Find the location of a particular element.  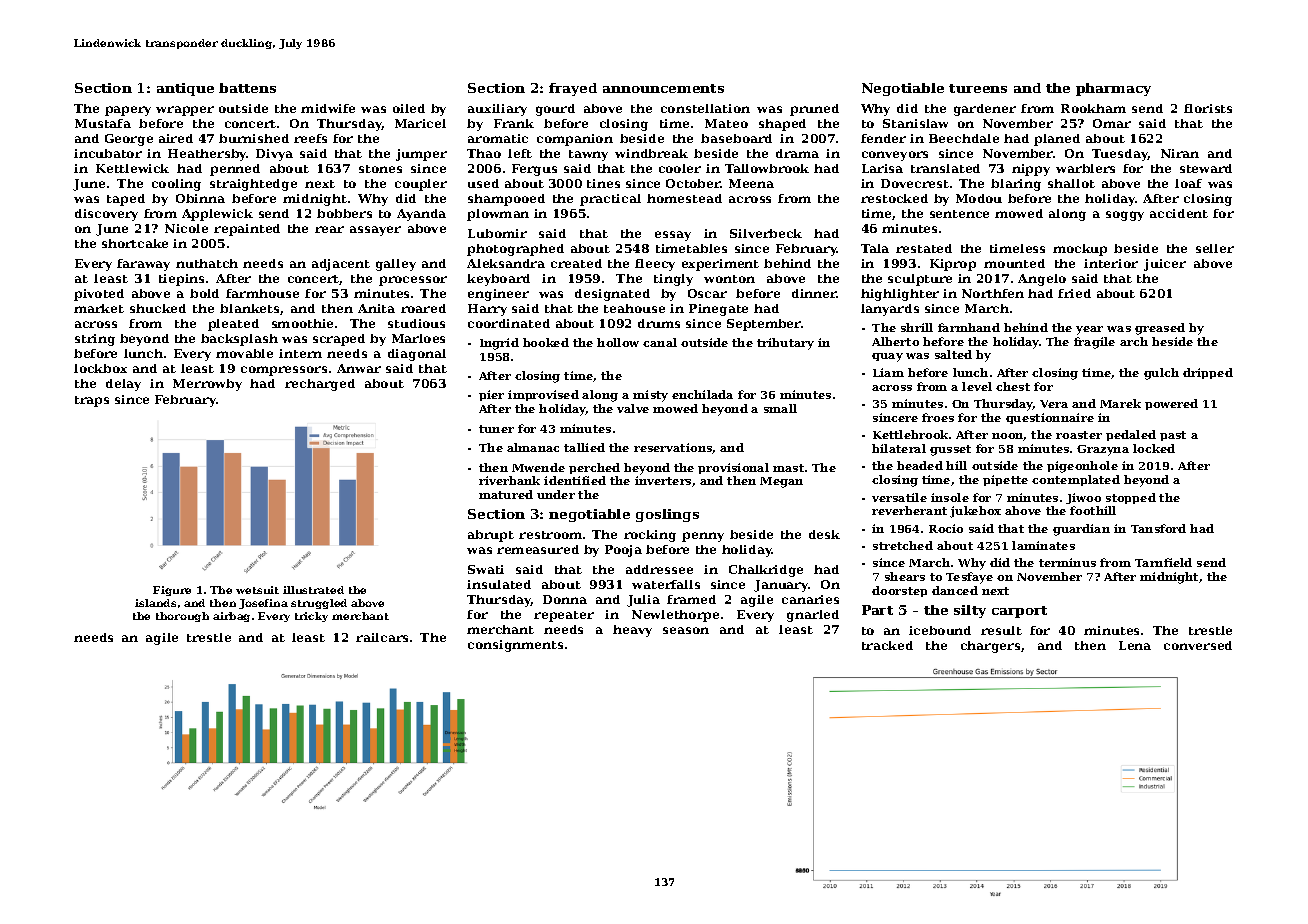

tureens is located at coordinates (978, 88).
